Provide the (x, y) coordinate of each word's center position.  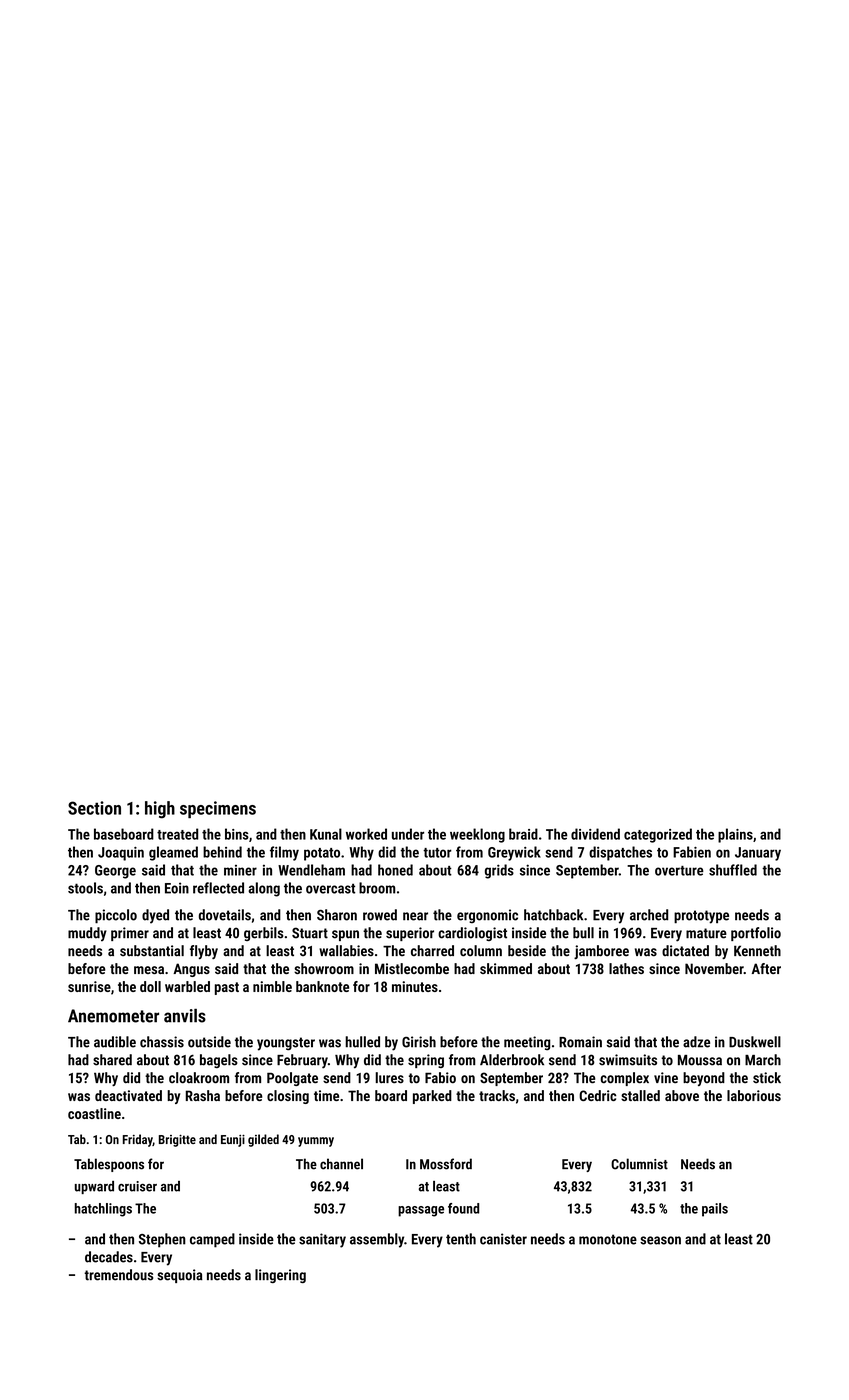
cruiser (137, 1186)
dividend (595, 834)
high (160, 810)
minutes (415, 986)
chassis (162, 1042)
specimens (218, 809)
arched (649, 915)
